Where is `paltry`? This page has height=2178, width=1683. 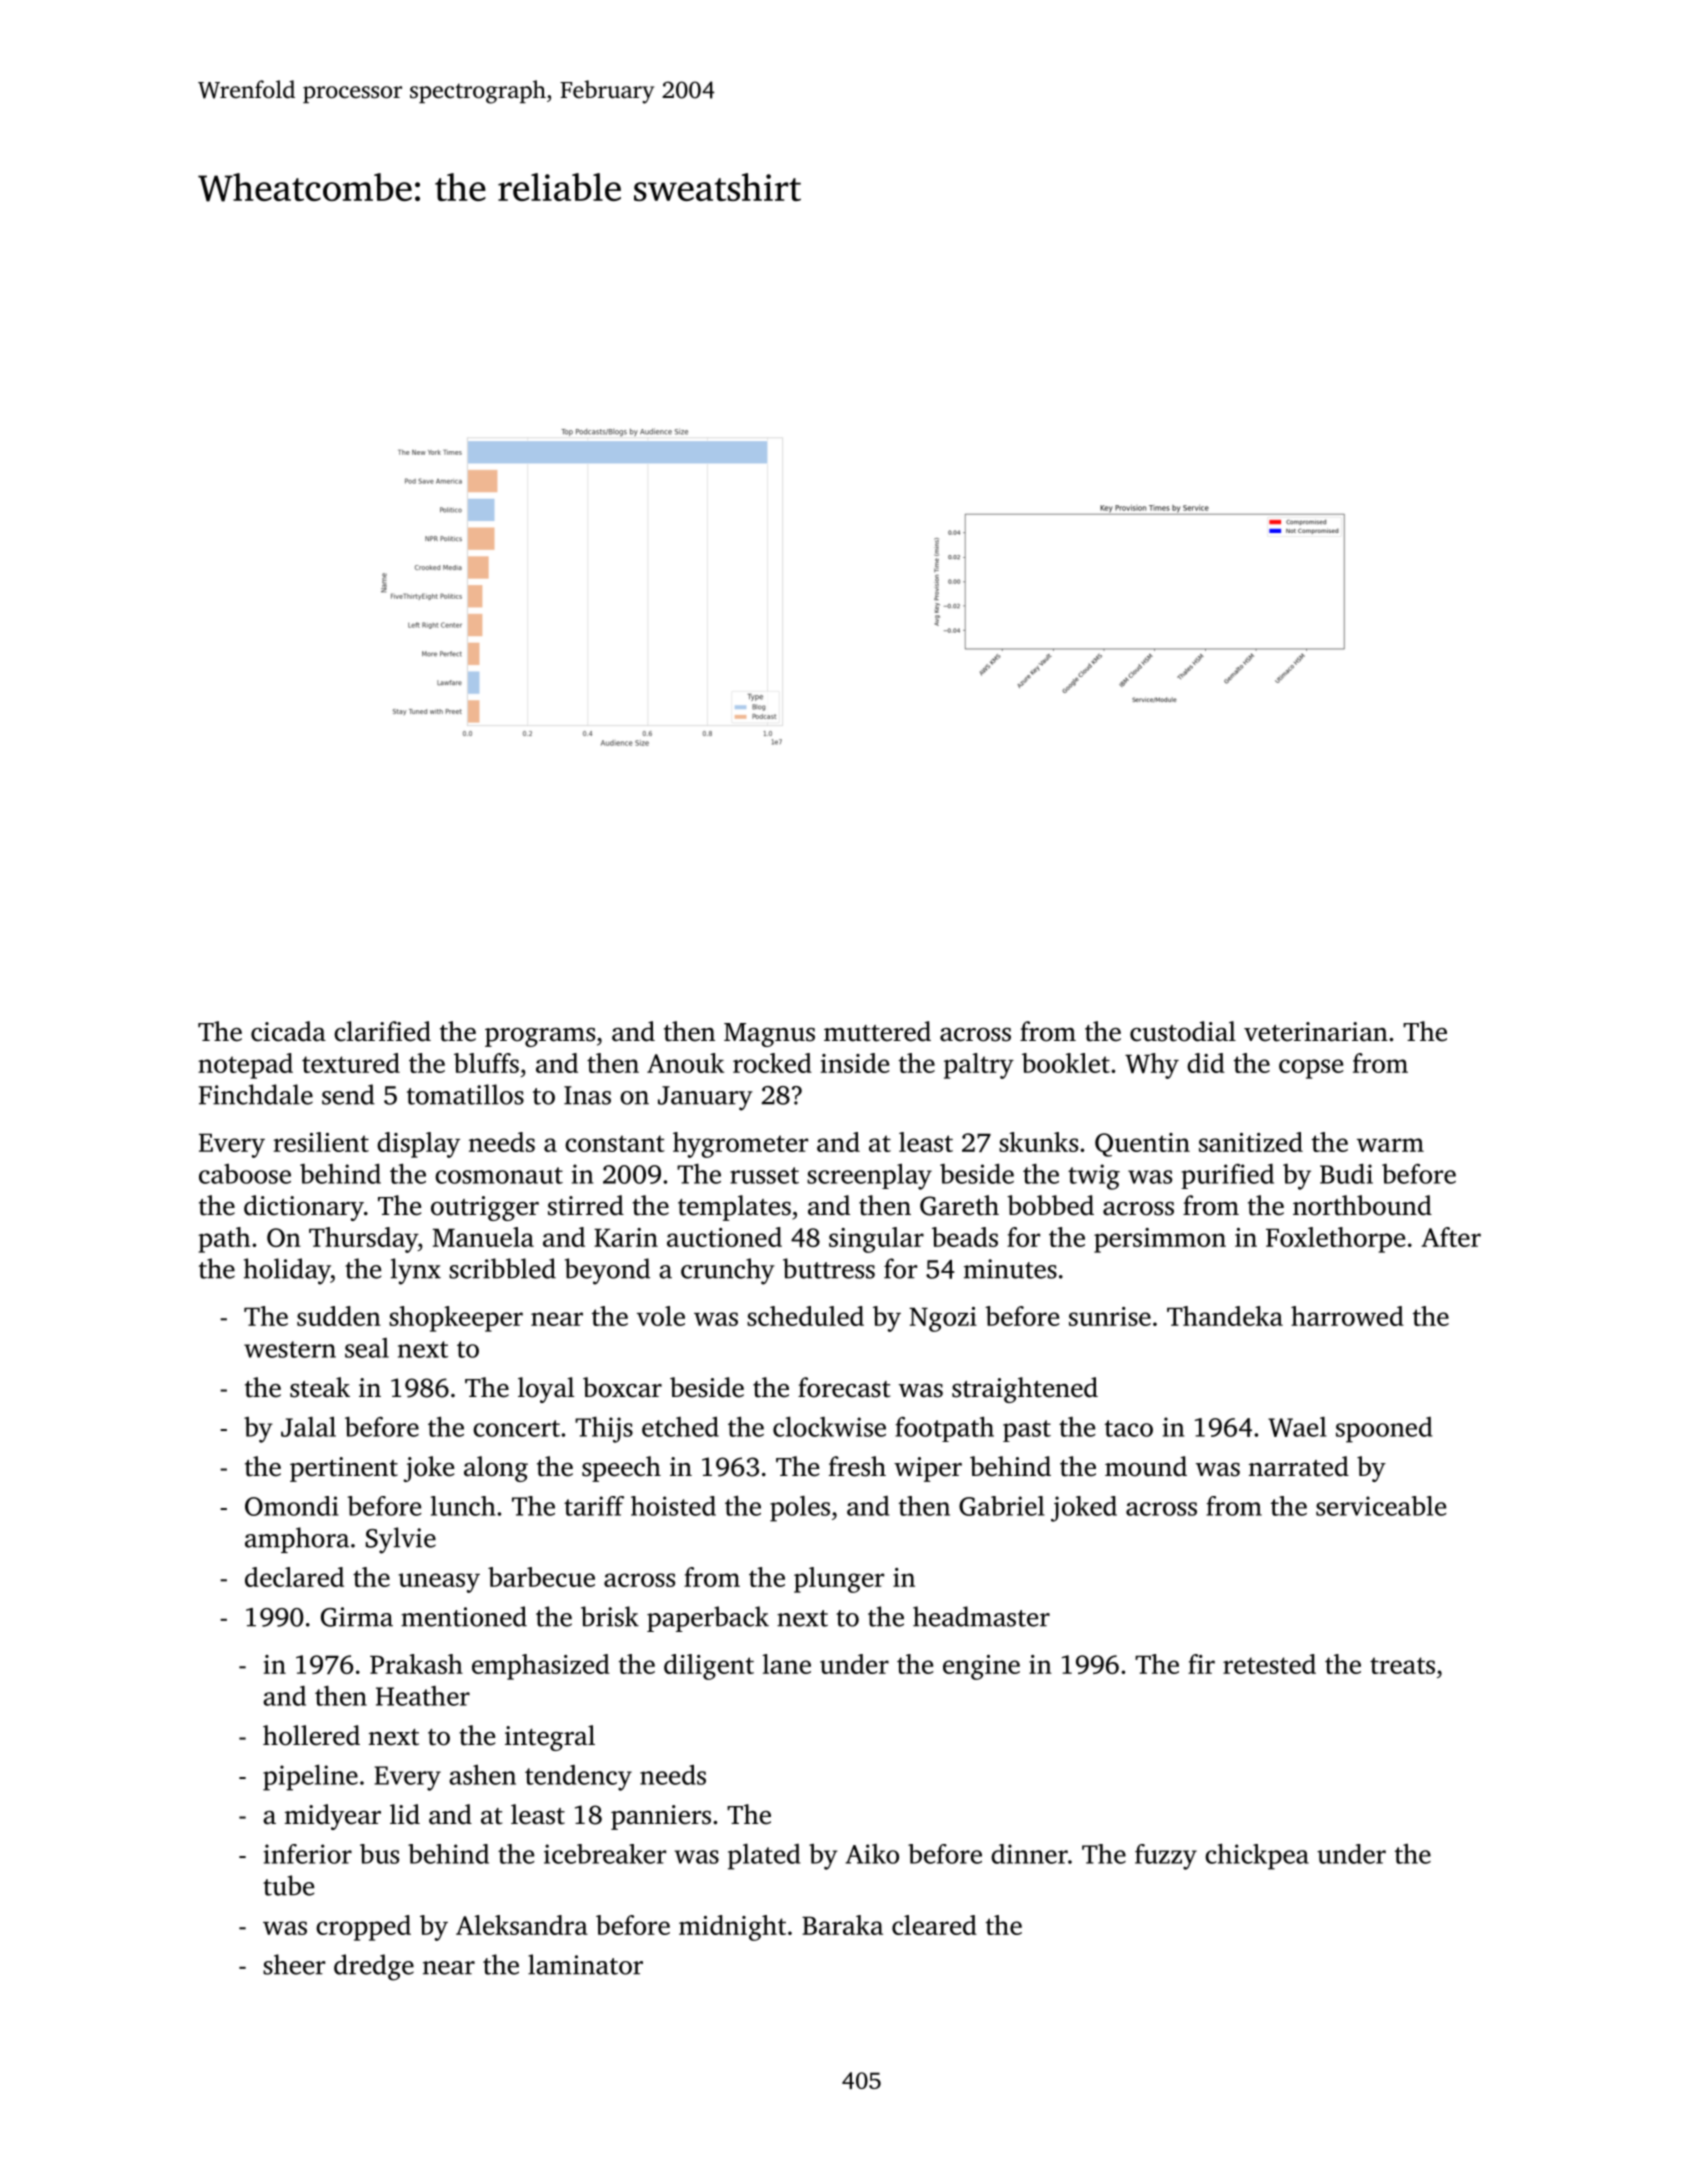 paltry is located at coordinates (979, 1066).
